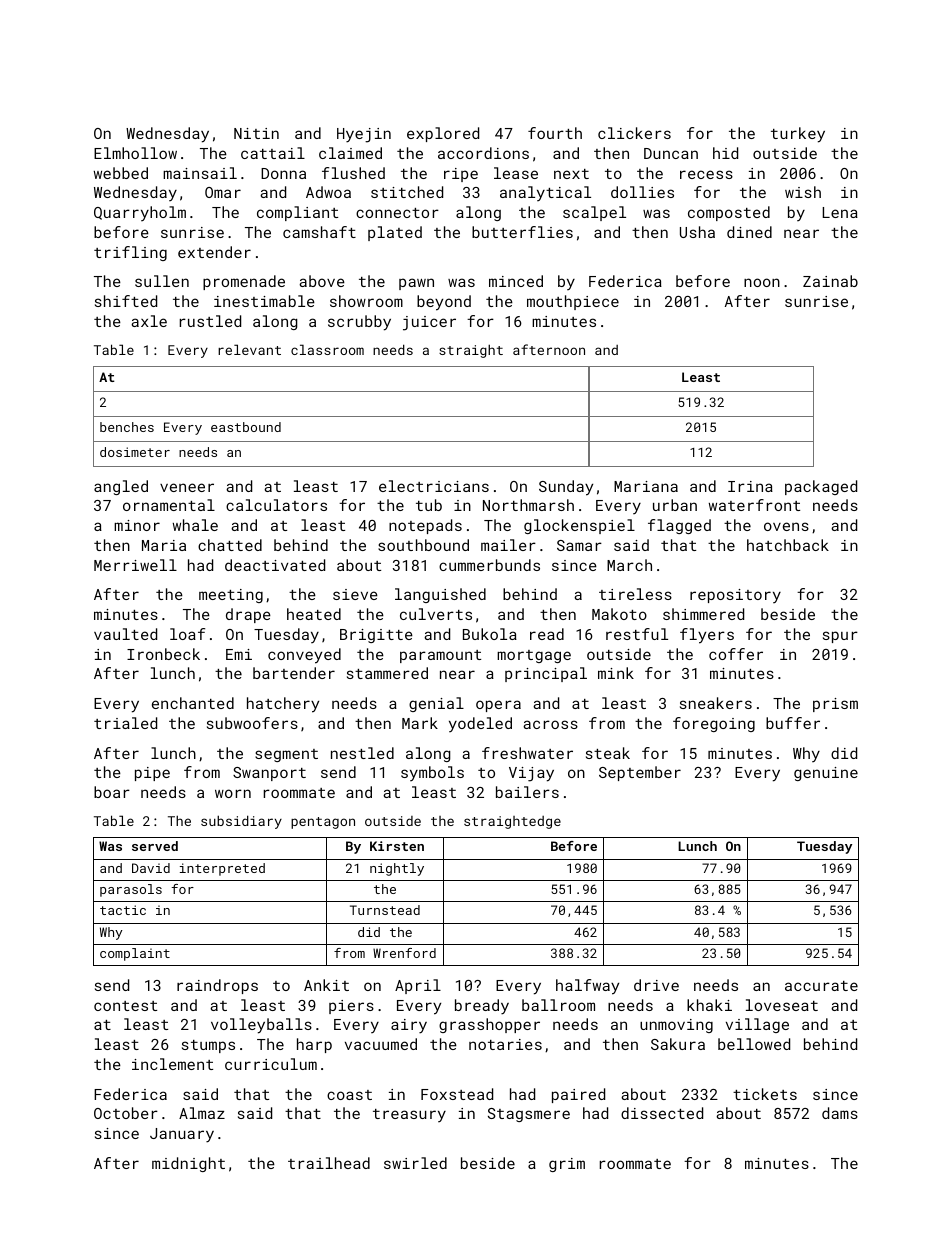 The width and height of the screenshot is (952, 1233). Describe the element at coordinates (188, 1164) in the screenshot. I see `midnight` at that location.
